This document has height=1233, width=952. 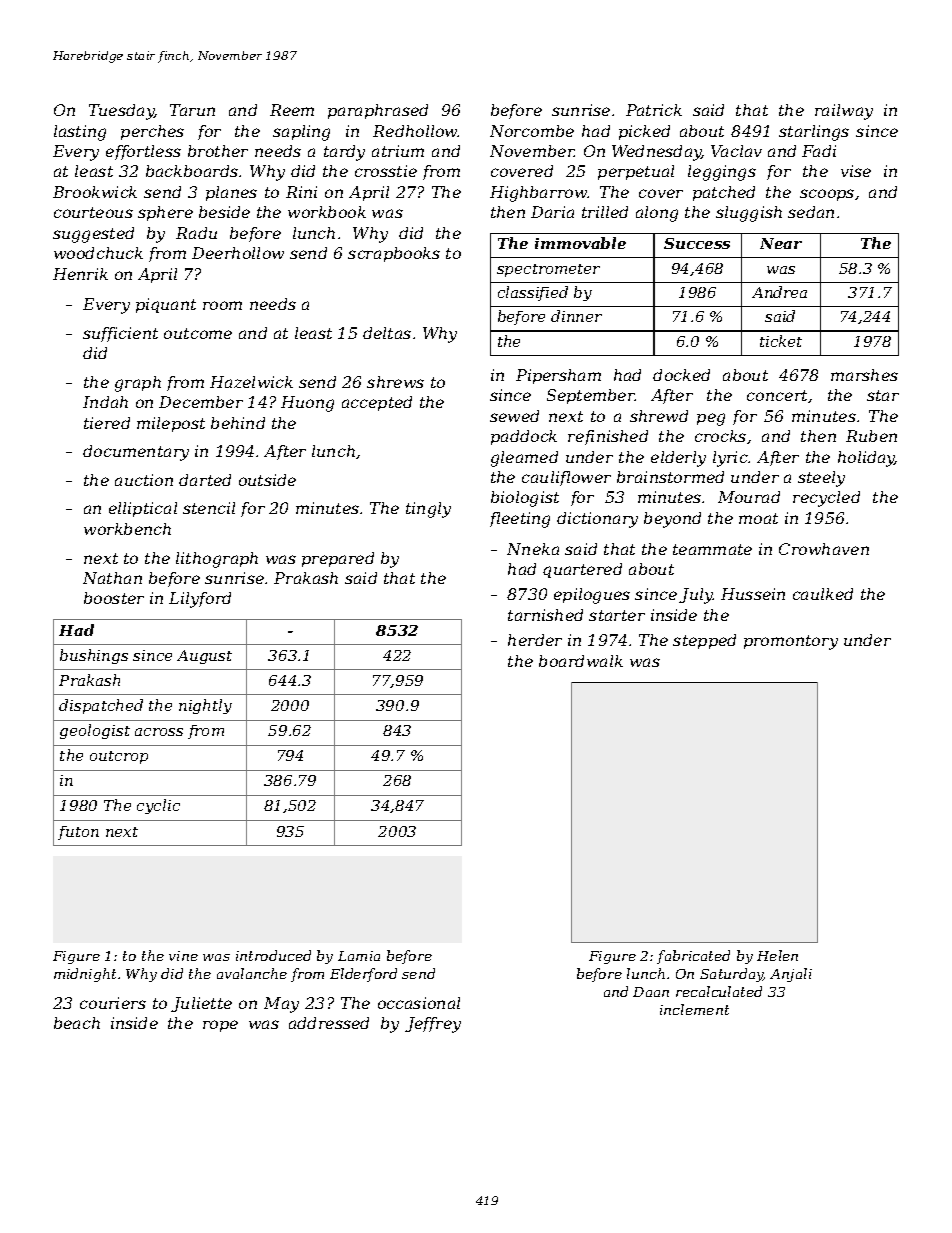 I want to click on promontory, so click(x=791, y=642).
